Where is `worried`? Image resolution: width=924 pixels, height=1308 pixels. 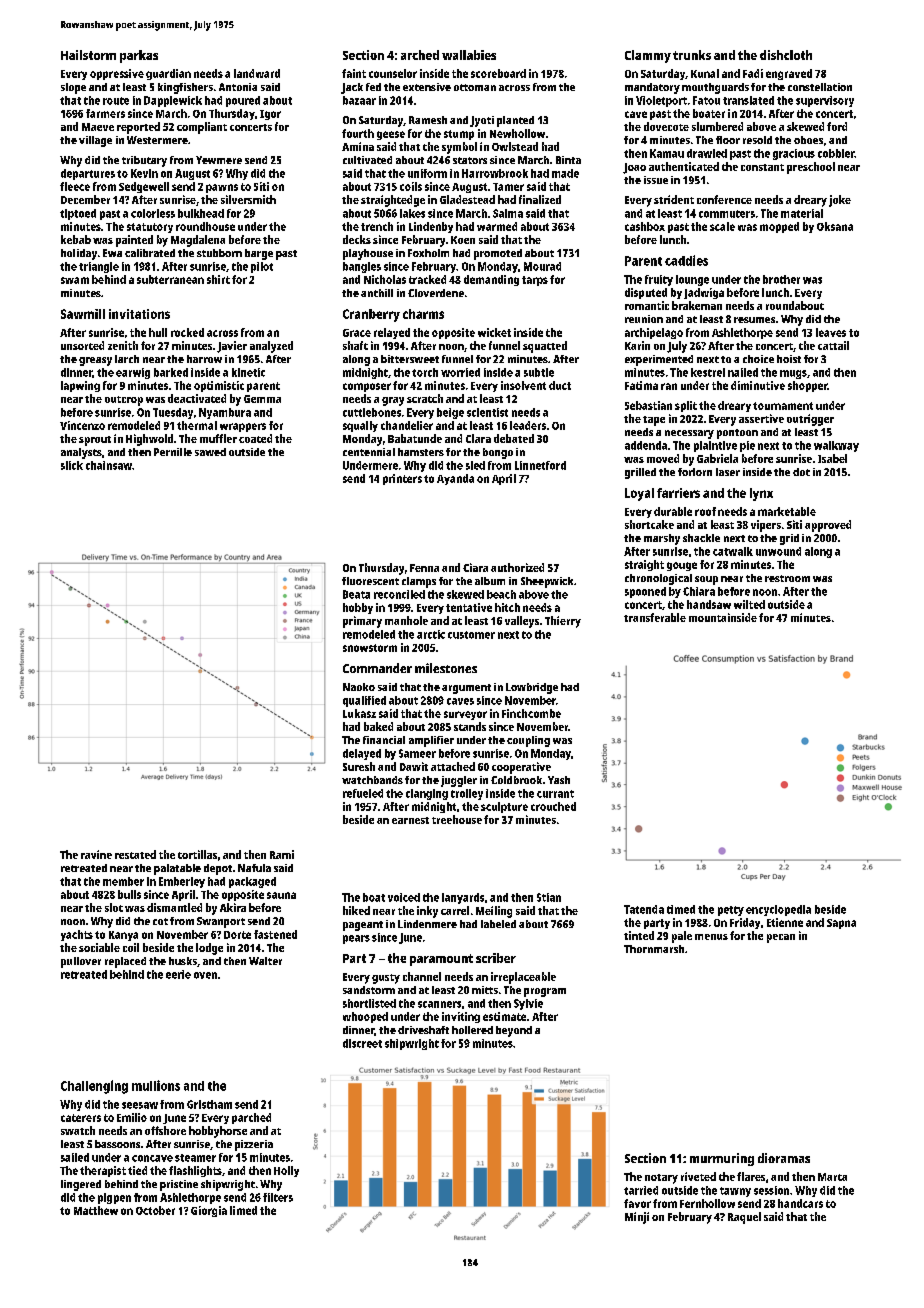 worried is located at coordinates (460, 372).
